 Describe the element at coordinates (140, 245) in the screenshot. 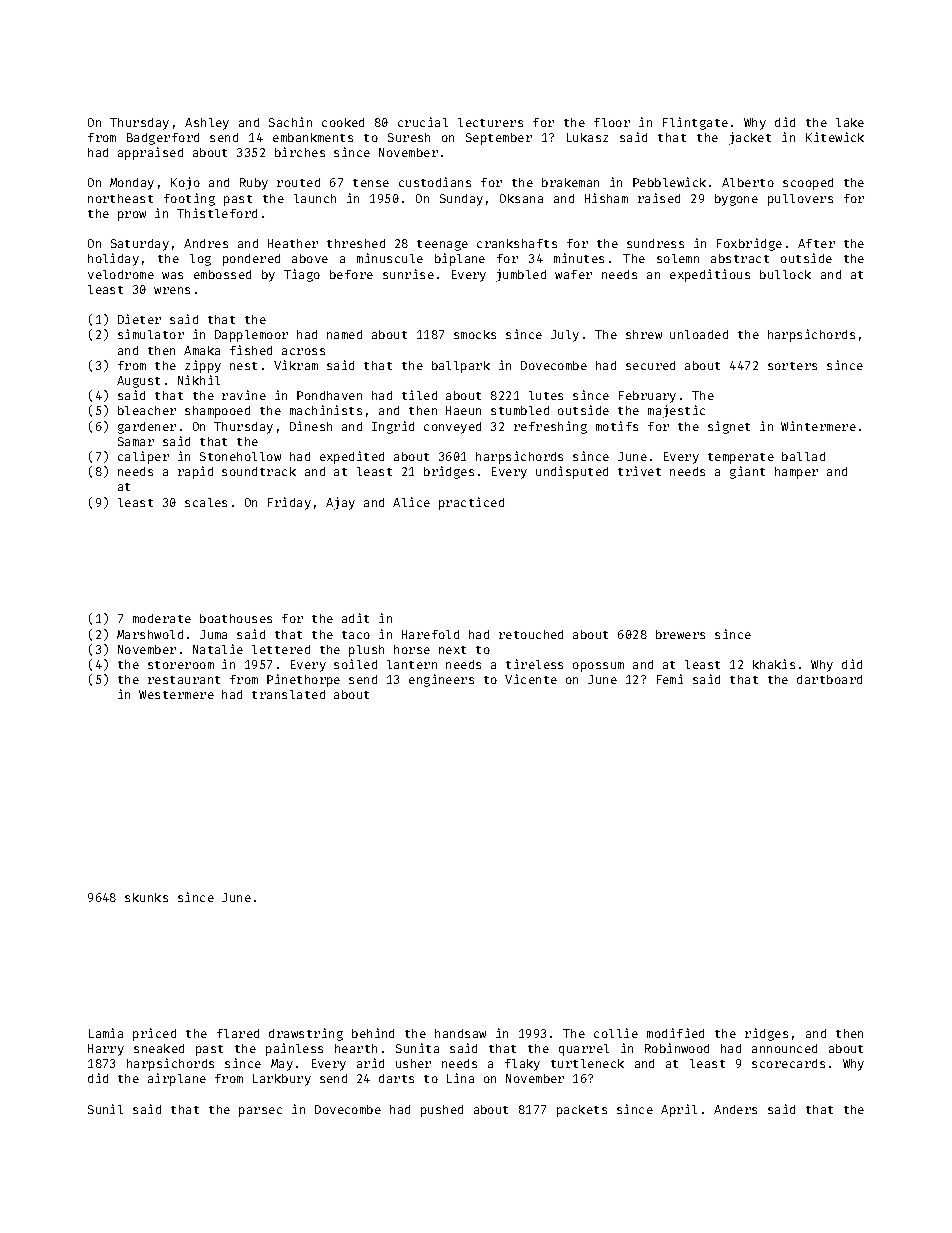

I see `Saturday` at that location.
